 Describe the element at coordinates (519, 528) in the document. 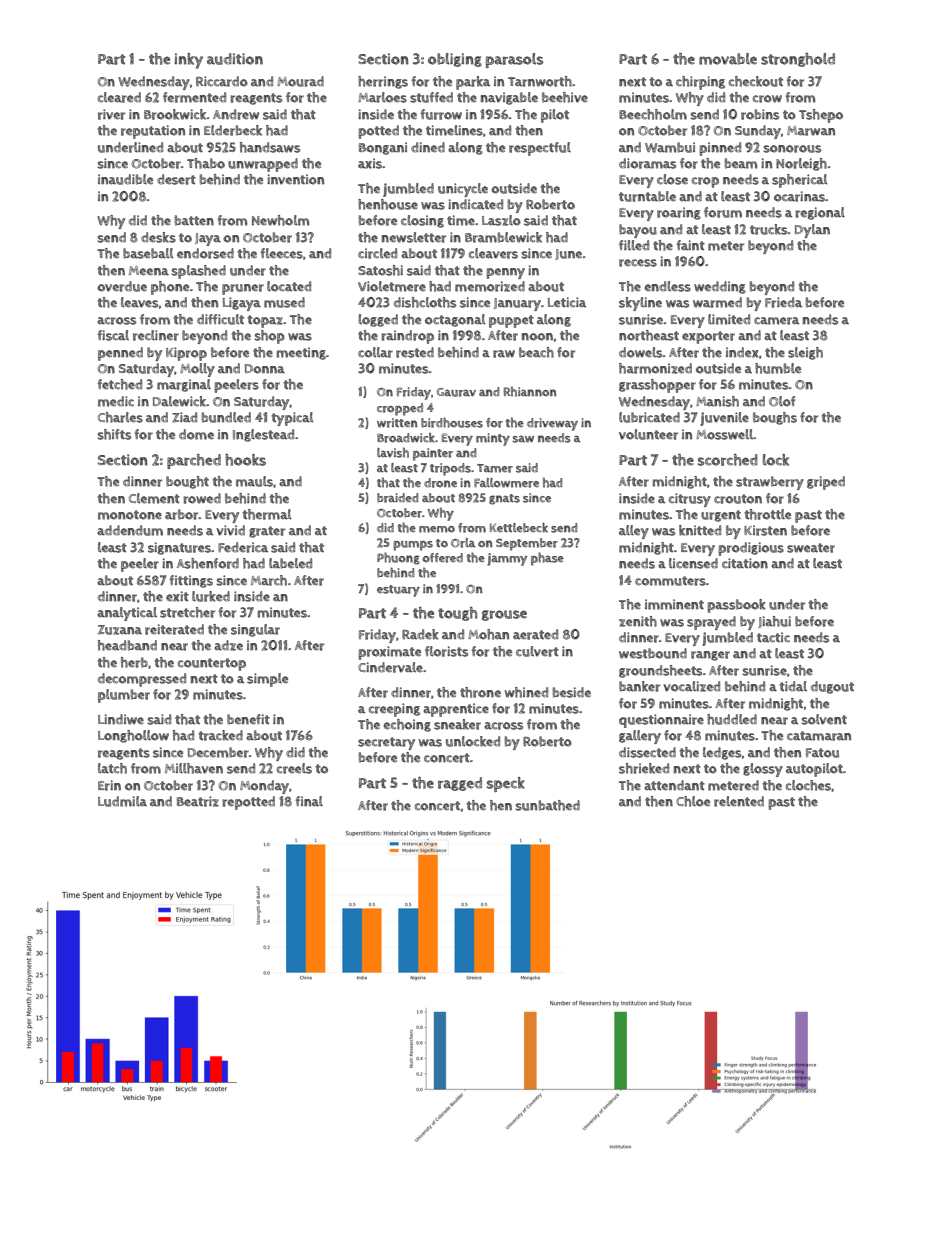

I see `Kettlebeck` at that location.
